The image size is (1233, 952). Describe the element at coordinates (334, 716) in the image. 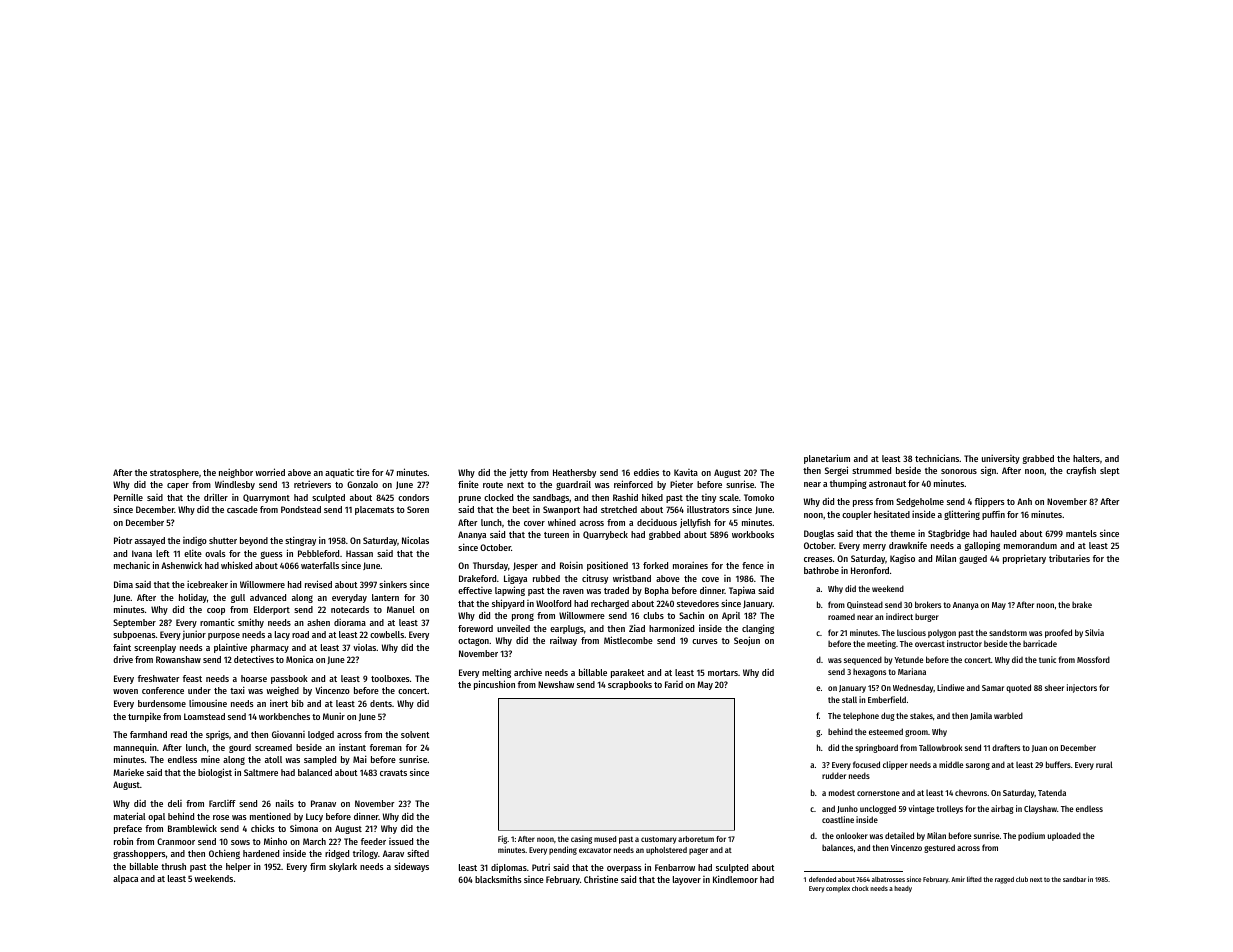

I see `Munir` at that location.
